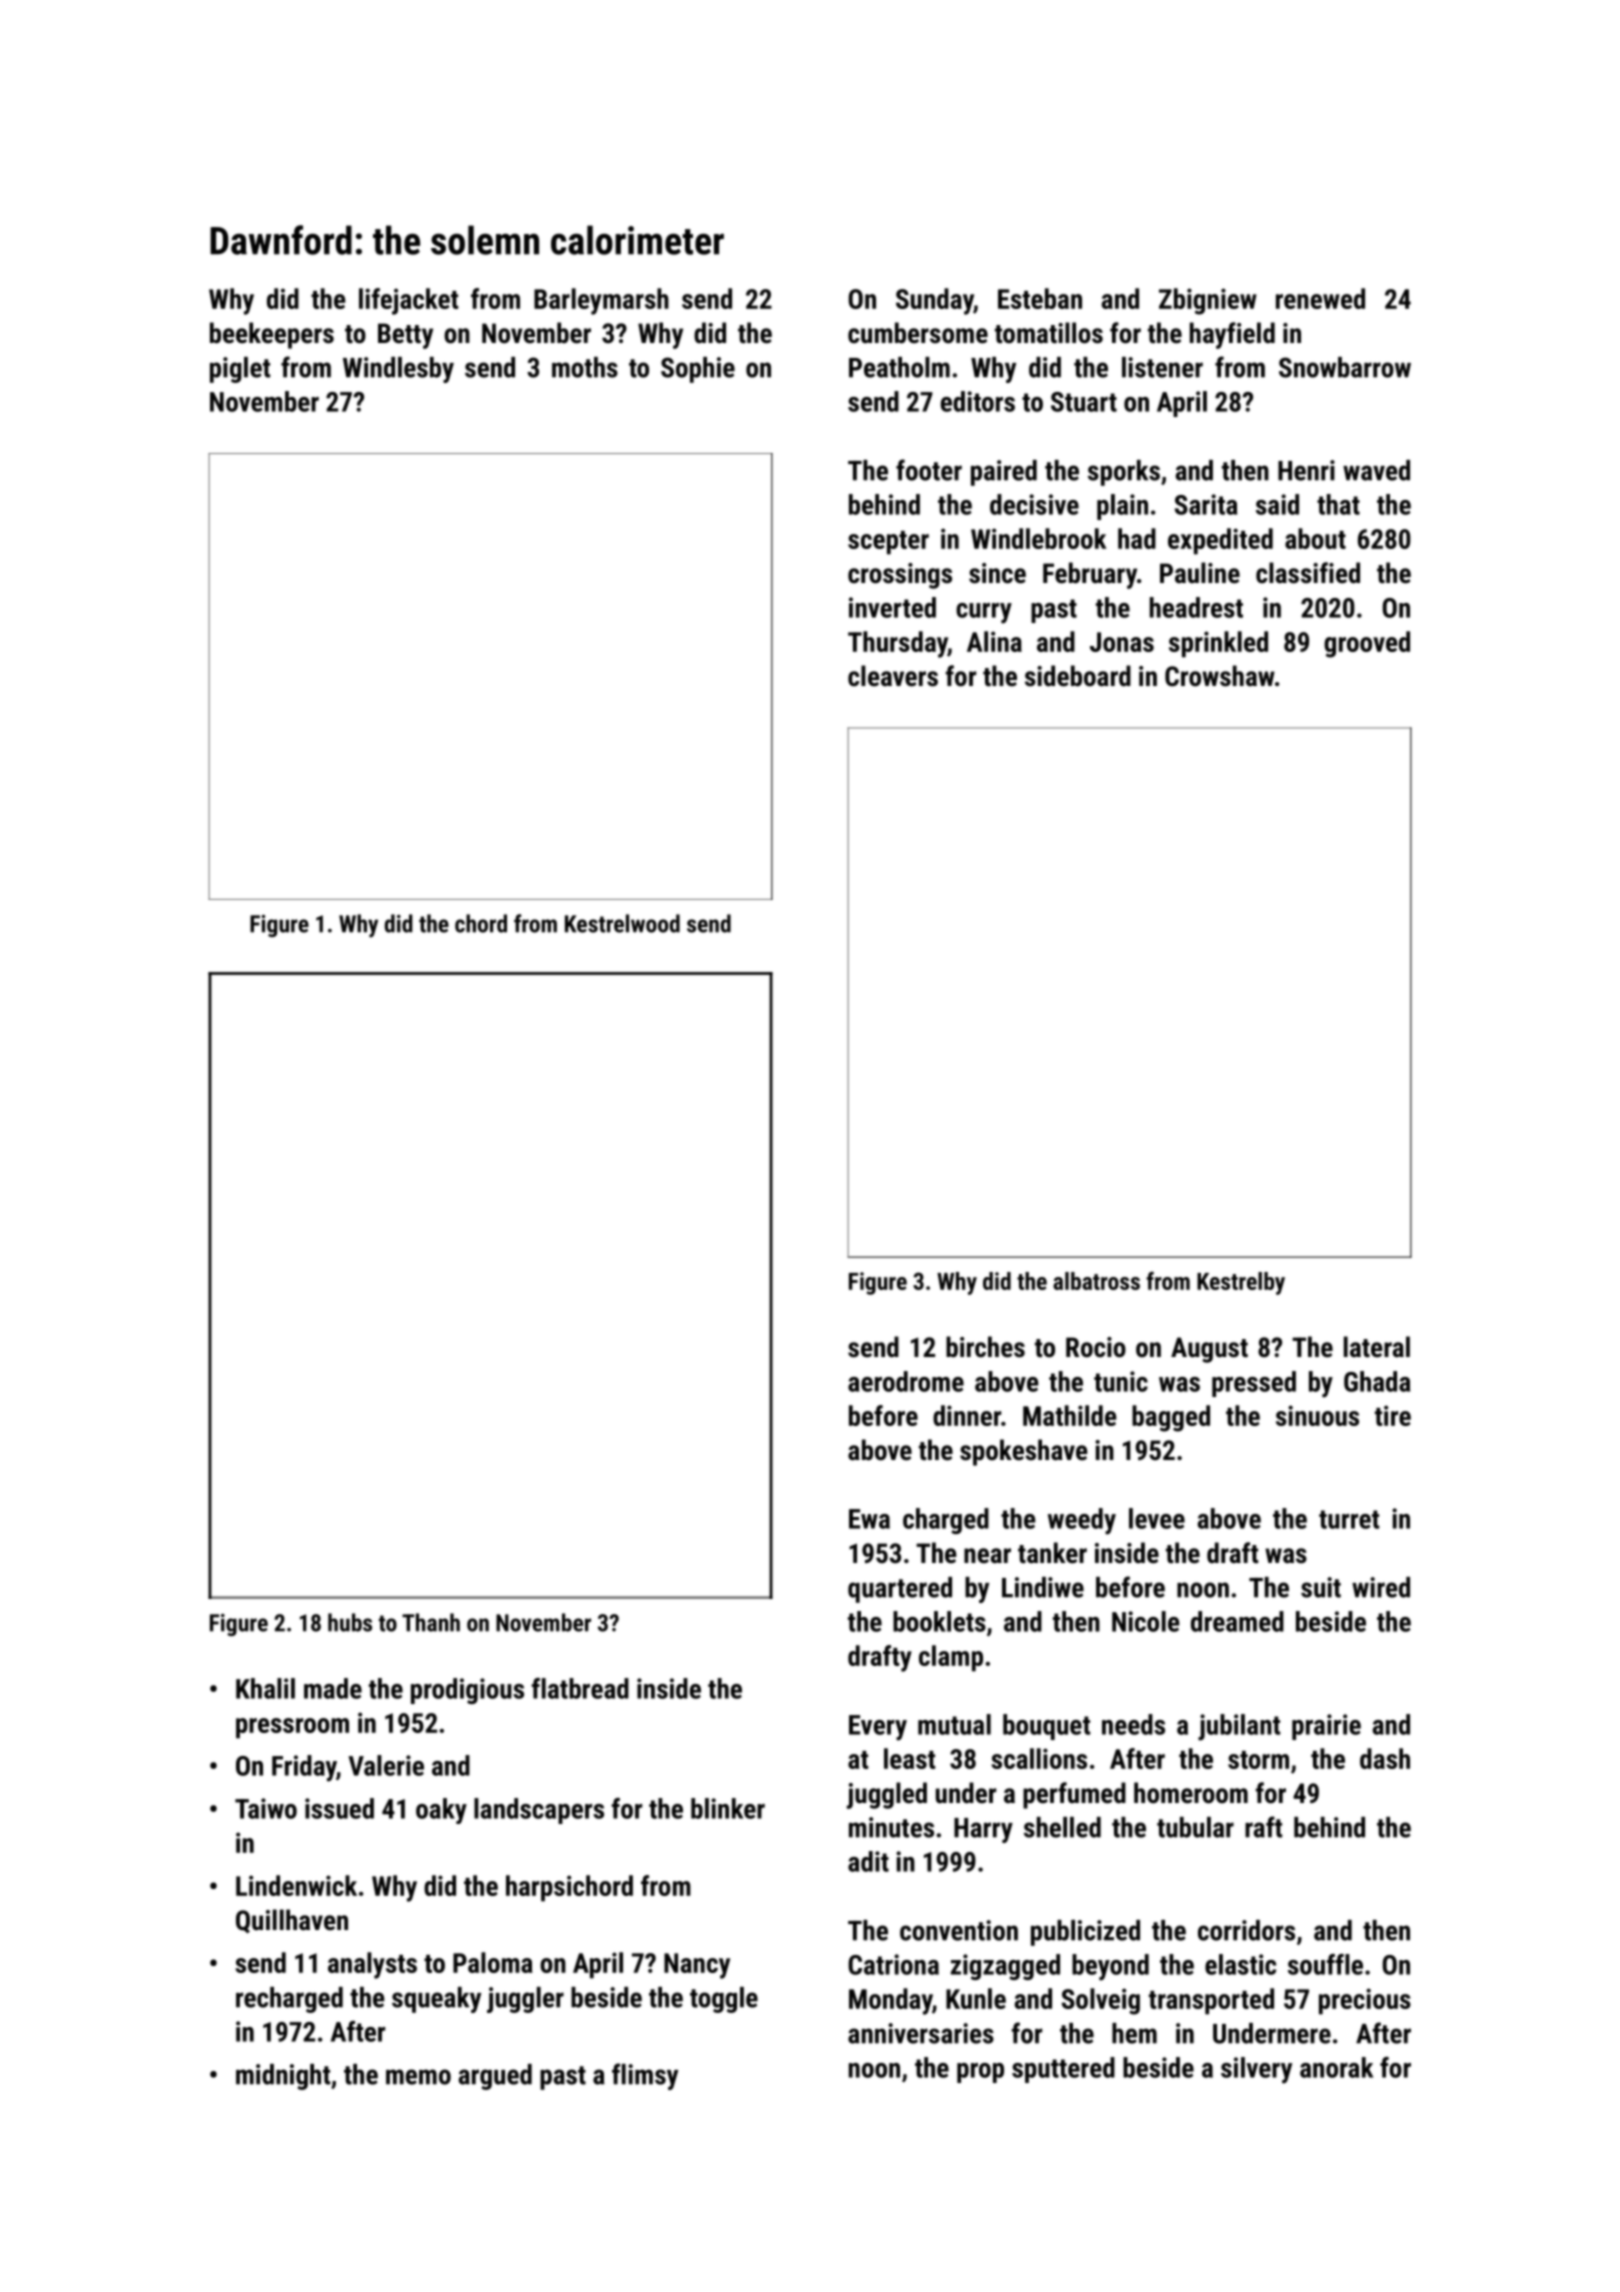 The image size is (1620, 2292). I want to click on Solveig, so click(1101, 2001).
